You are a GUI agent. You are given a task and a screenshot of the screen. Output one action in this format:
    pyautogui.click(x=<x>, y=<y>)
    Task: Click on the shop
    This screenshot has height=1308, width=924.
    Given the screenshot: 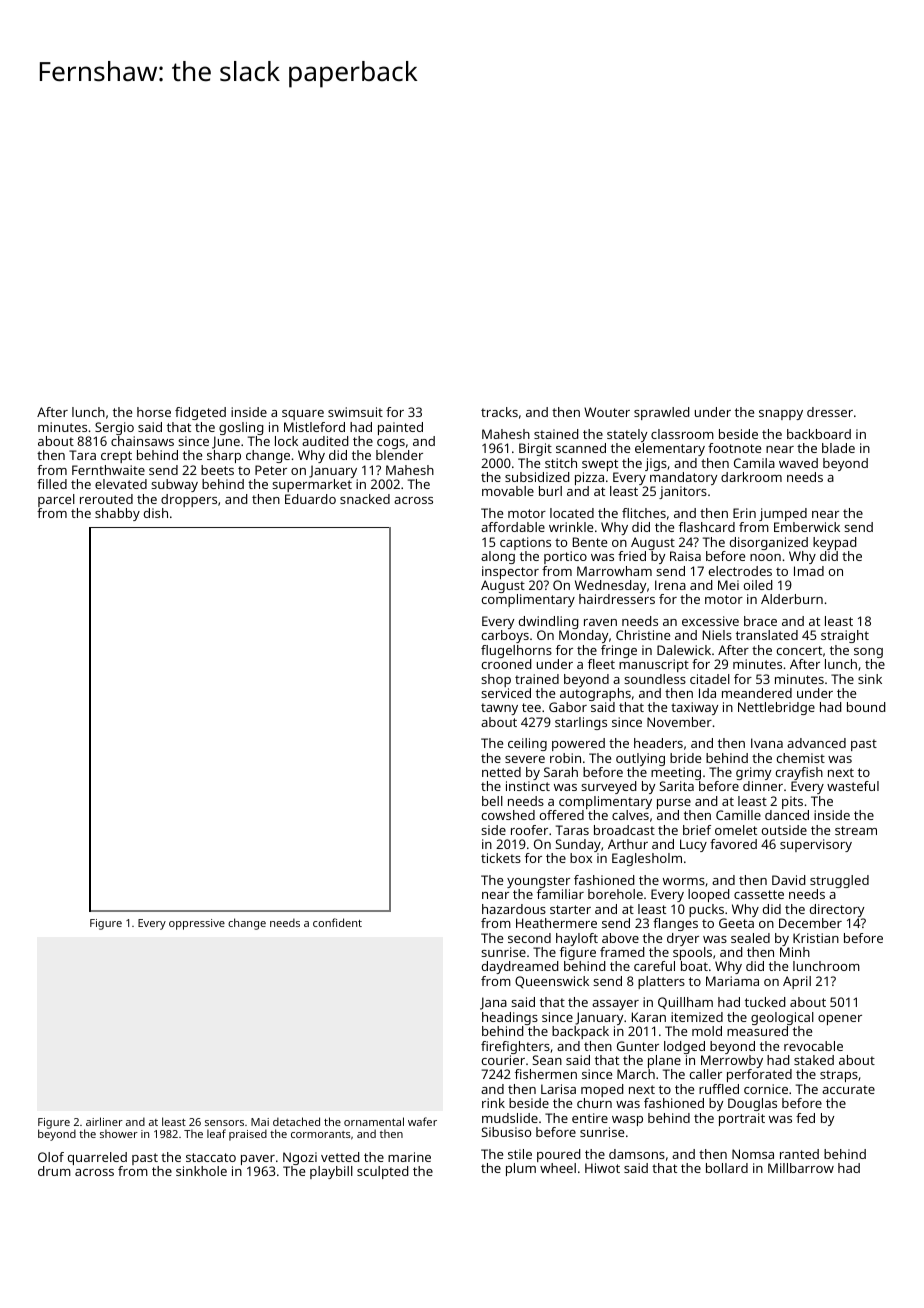 What is the action you would take?
    pyautogui.click(x=496, y=680)
